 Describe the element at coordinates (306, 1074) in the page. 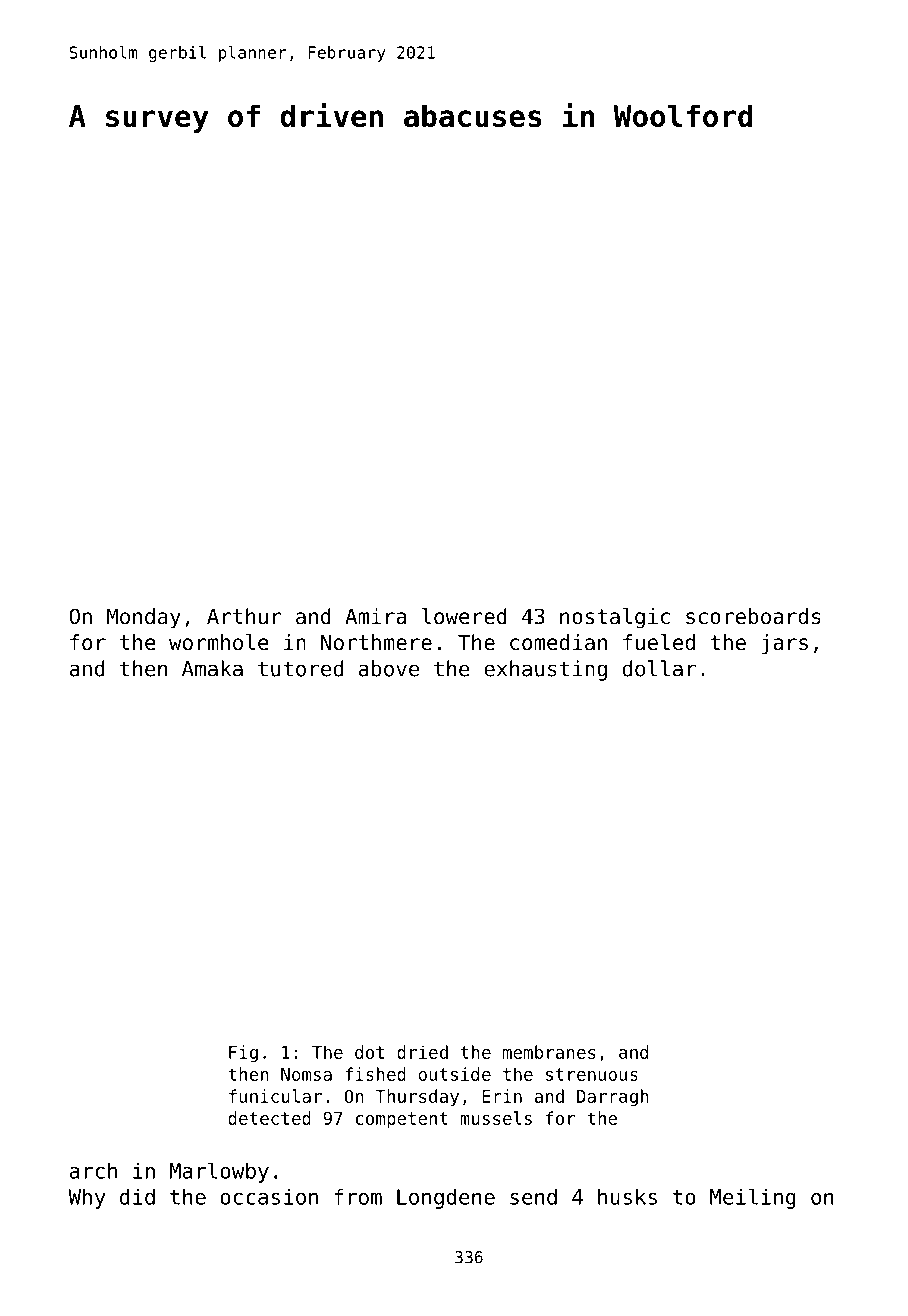

I see `Nomsa` at that location.
